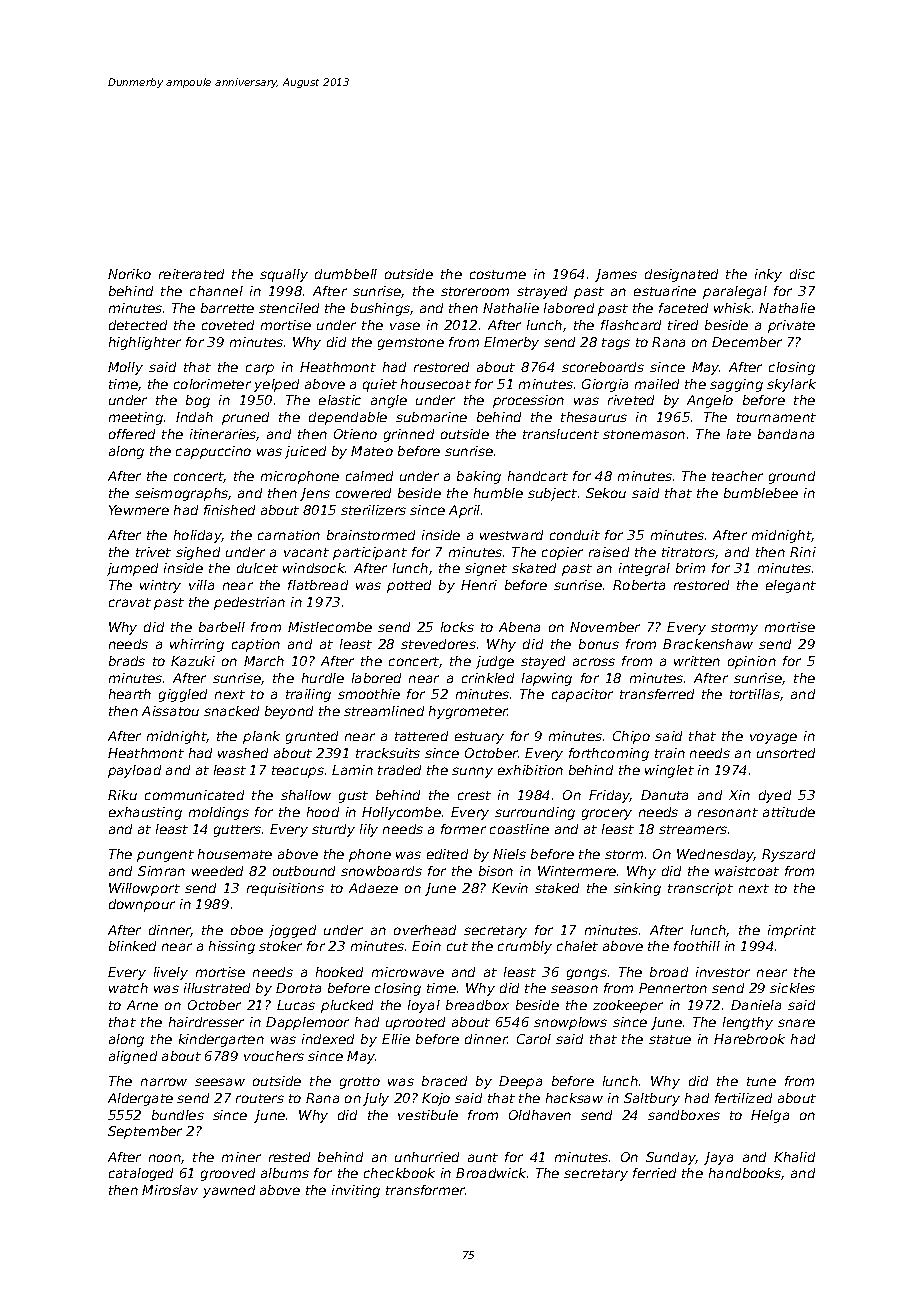 The height and width of the document is (1314, 924). I want to click on strayed, so click(542, 292).
